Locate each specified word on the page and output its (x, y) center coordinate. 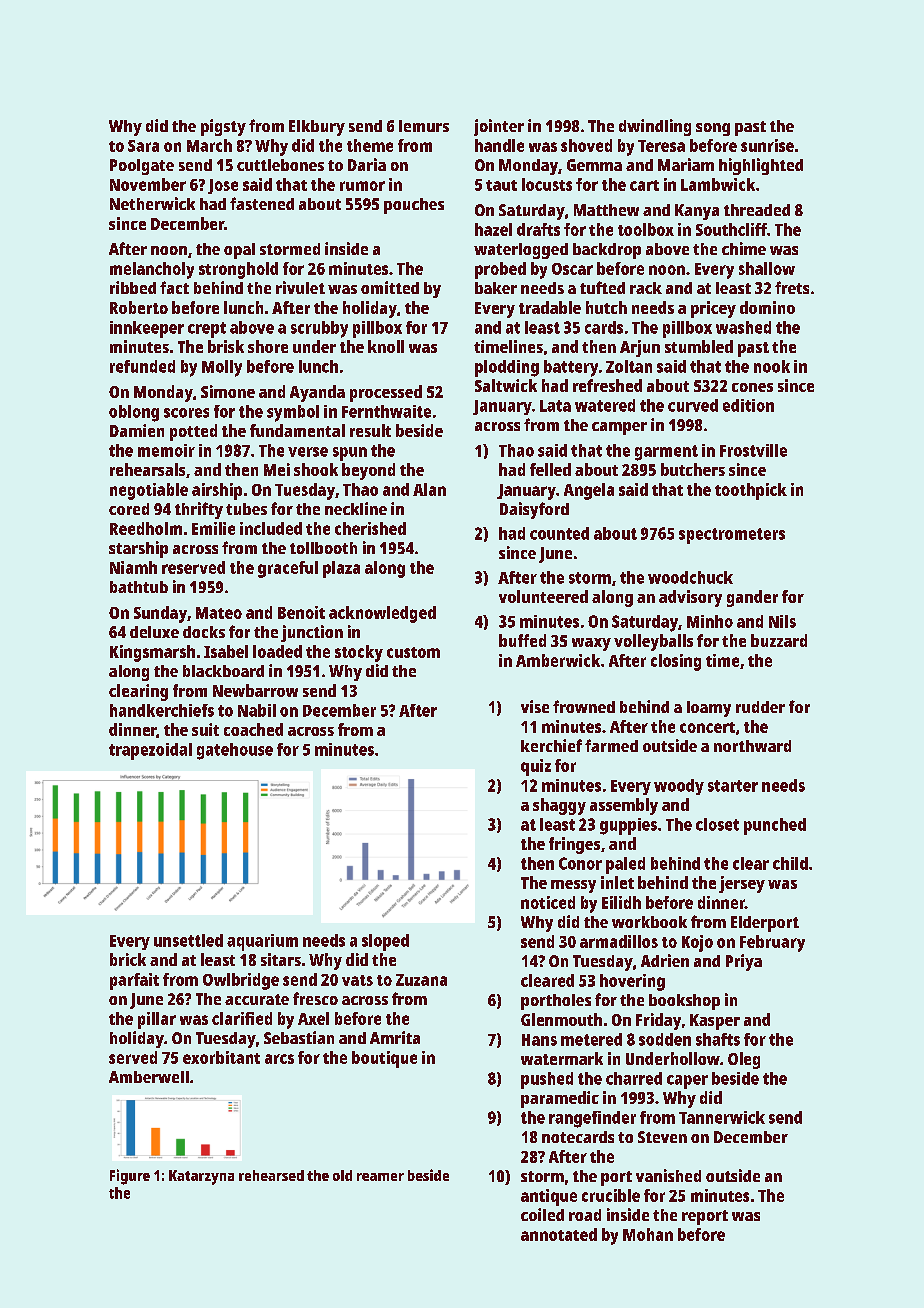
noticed (548, 902)
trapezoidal (150, 751)
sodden (665, 1039)
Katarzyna (201, 1177)
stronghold (238, 270)
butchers (693, 469)
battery (571, 368)
